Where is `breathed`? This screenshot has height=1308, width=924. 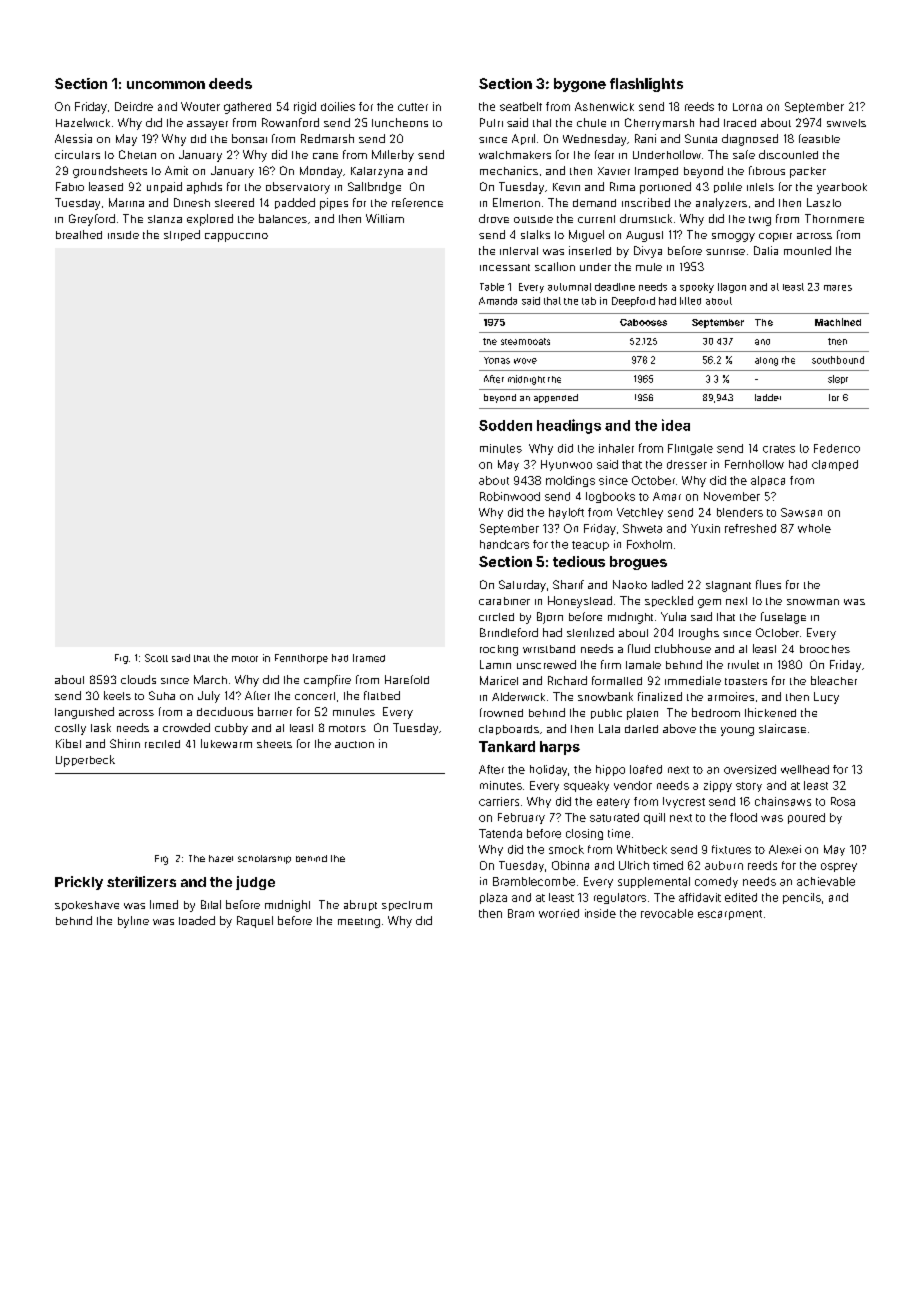 breathed is located at coordinates (79, 234).
